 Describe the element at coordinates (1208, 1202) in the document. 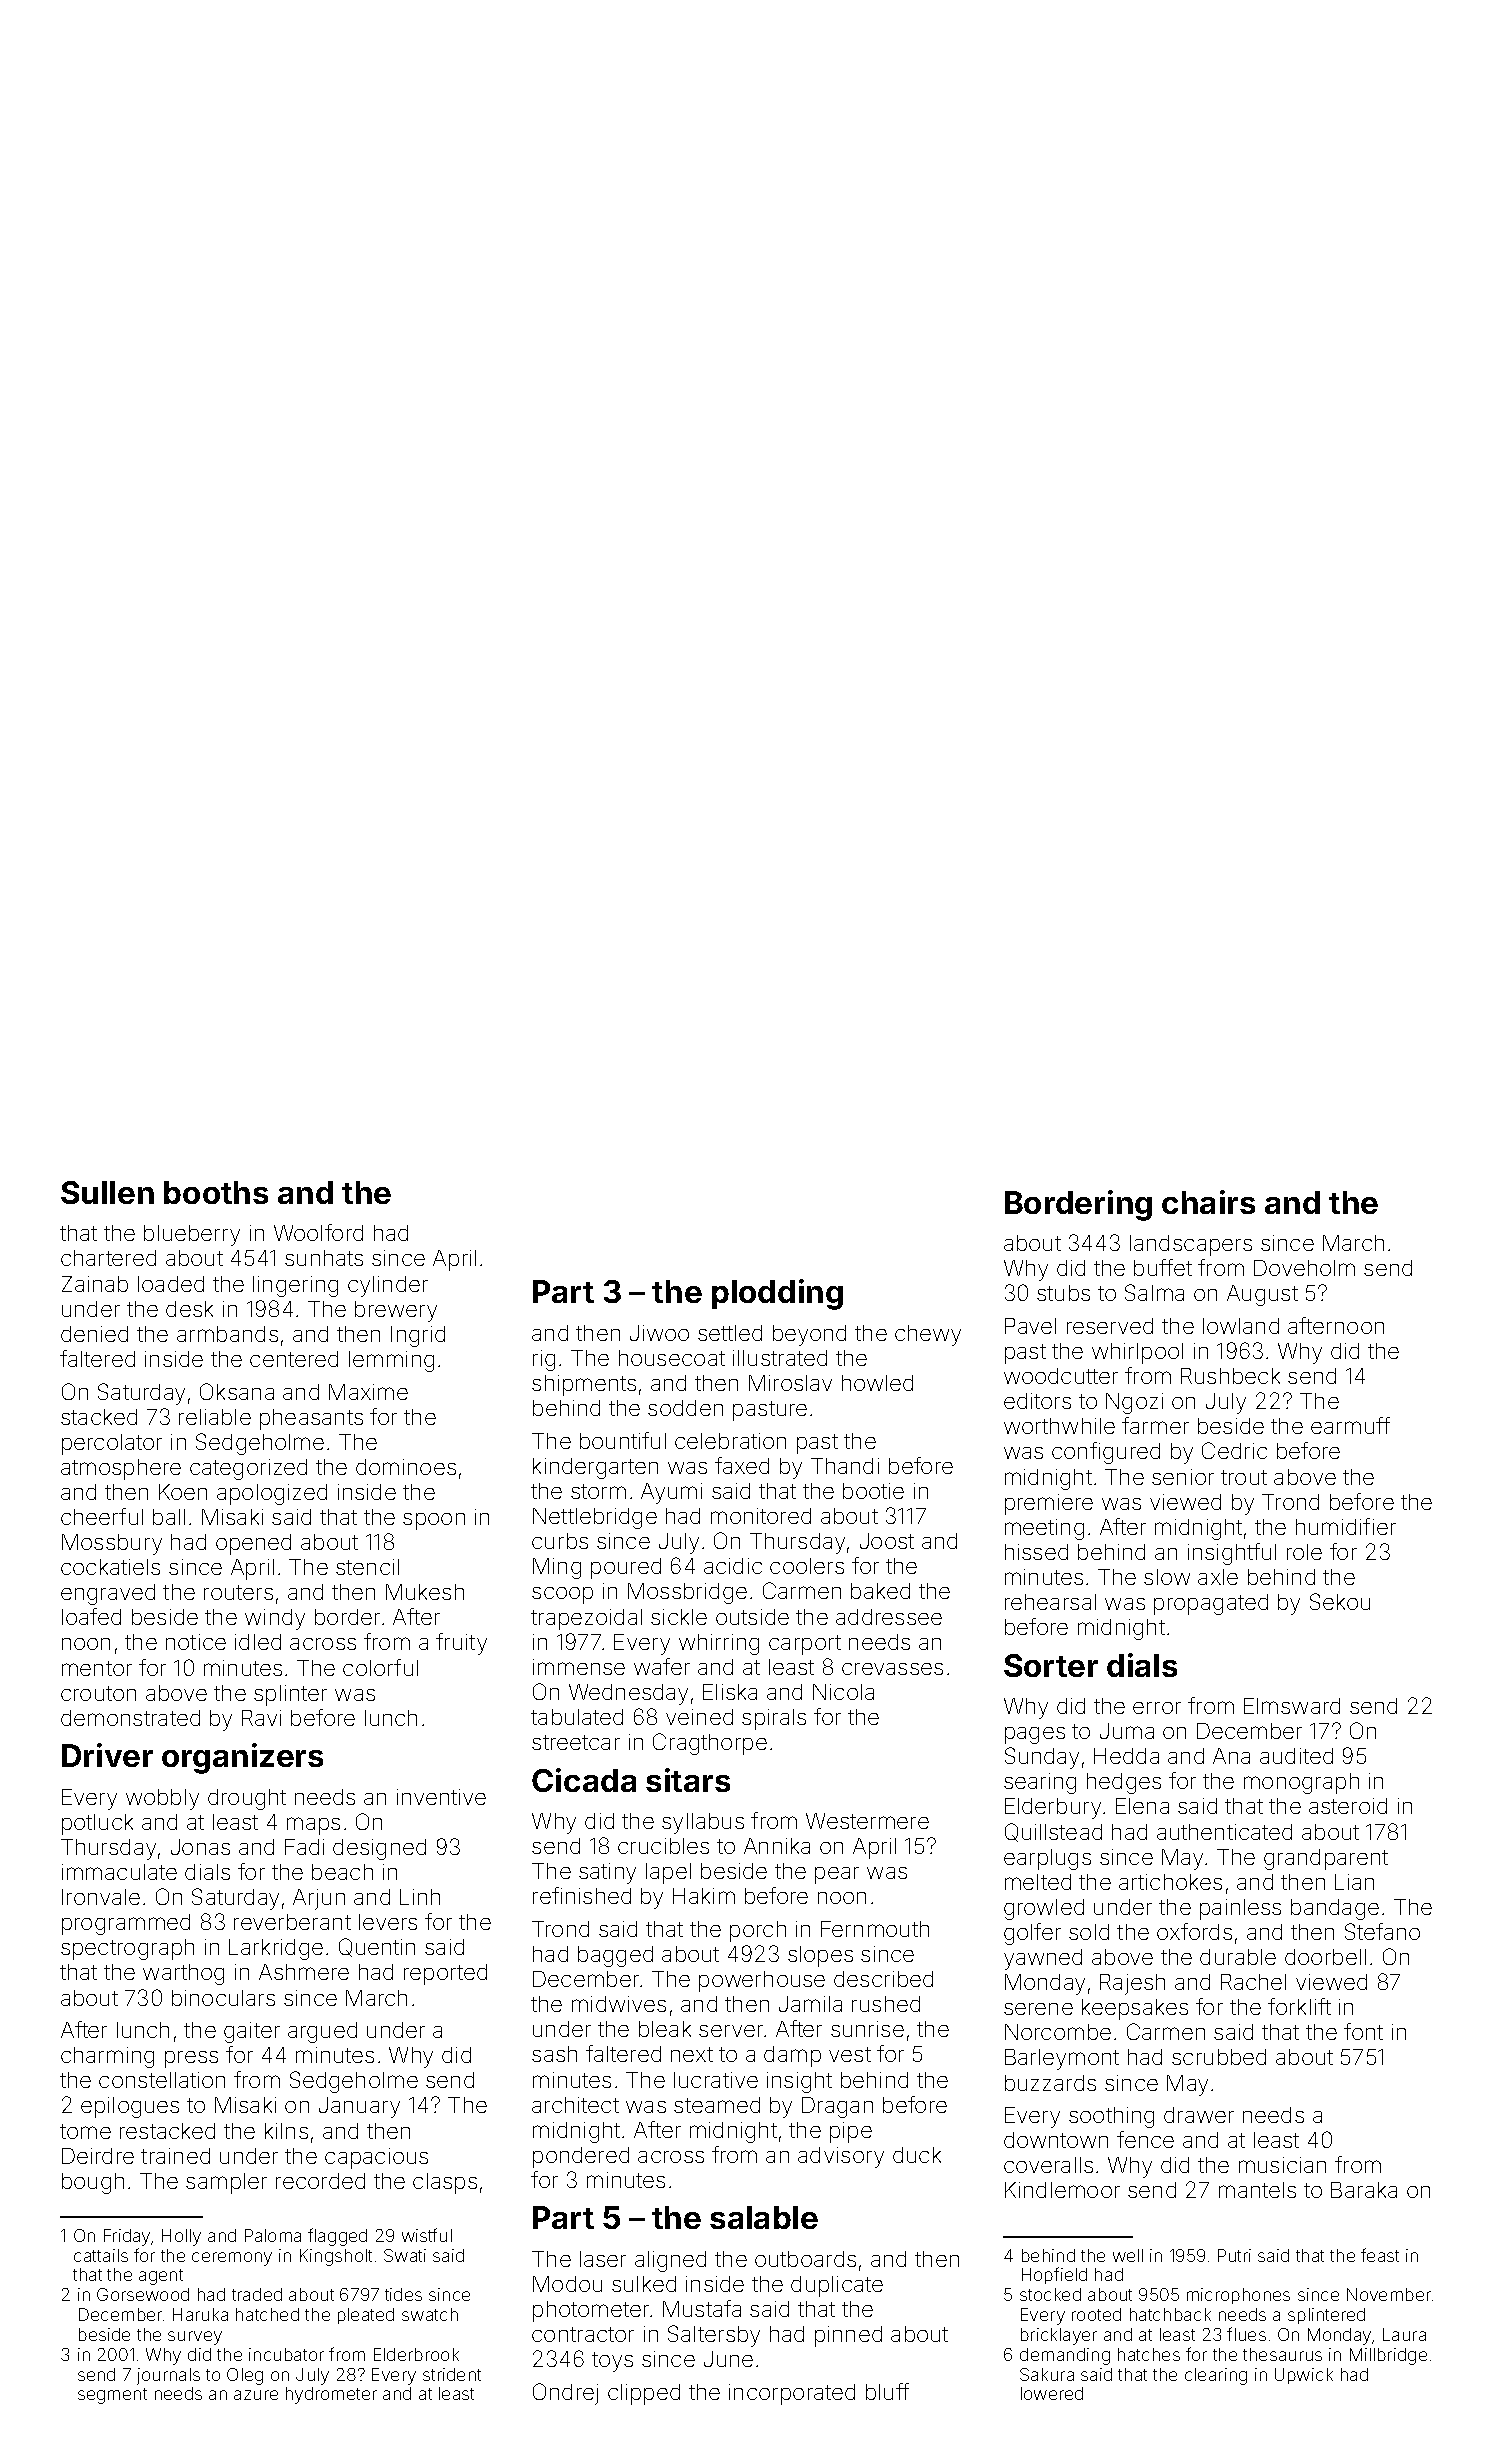

I see `chairs` at that location.
